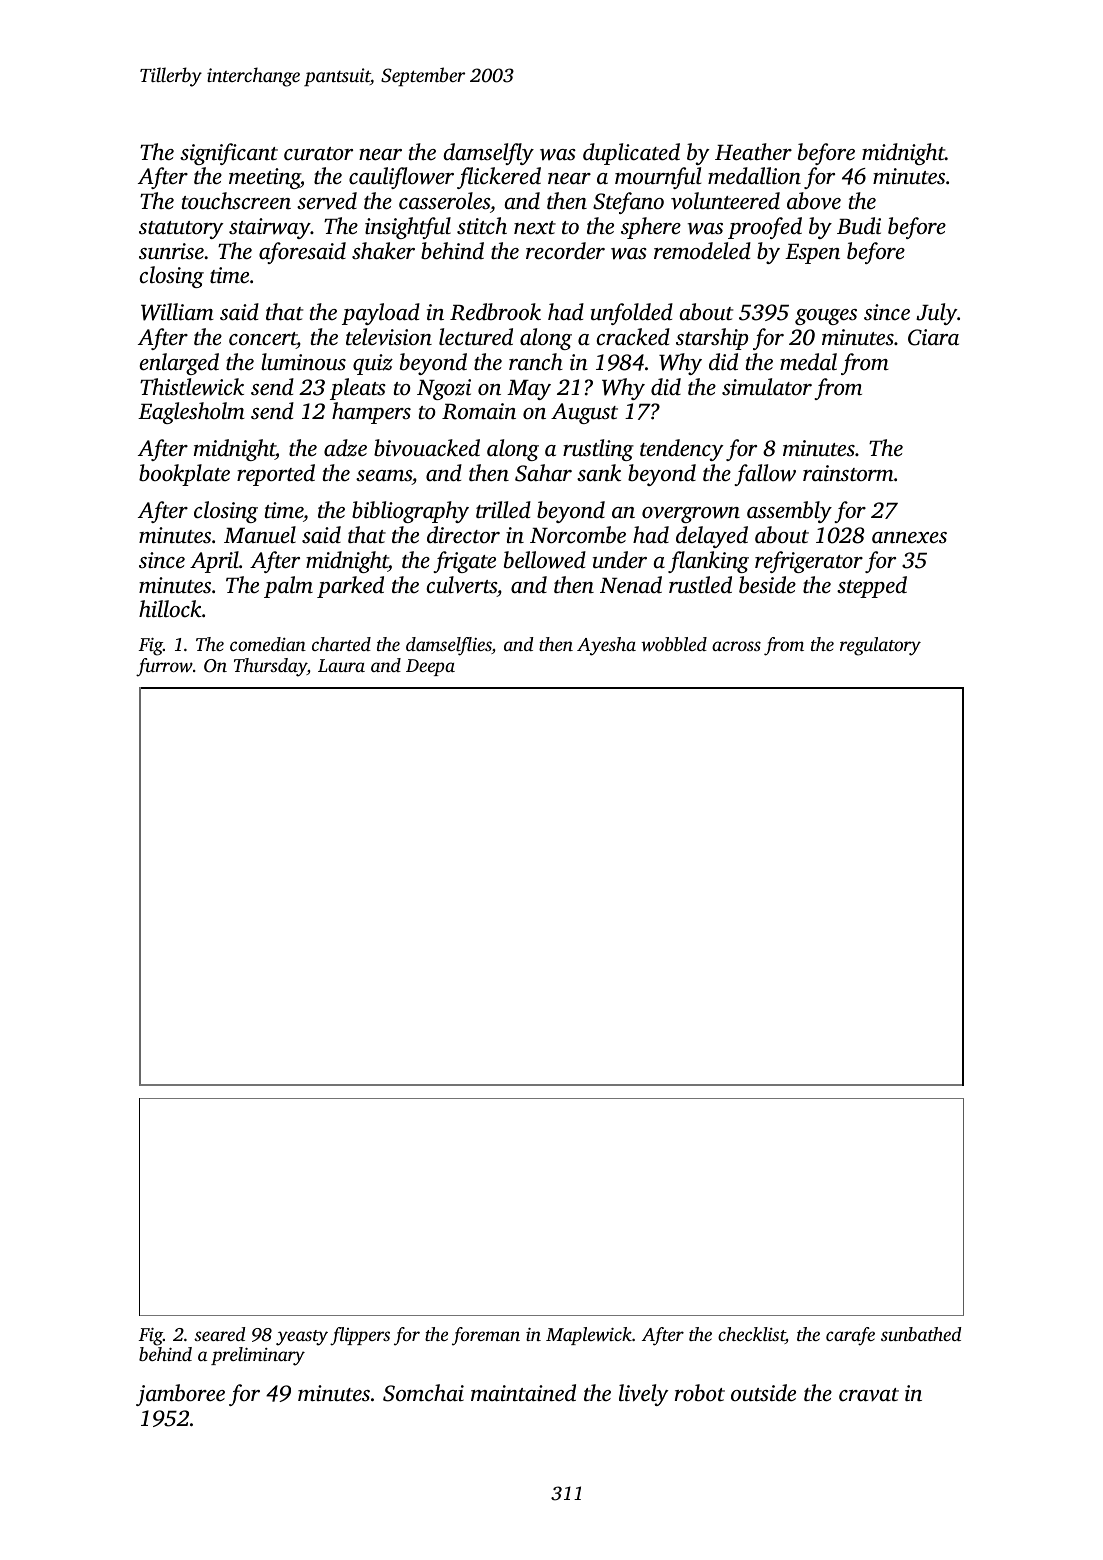 This document has height=1560, width=1103. I want to click on Heather, so click(753, 152).
